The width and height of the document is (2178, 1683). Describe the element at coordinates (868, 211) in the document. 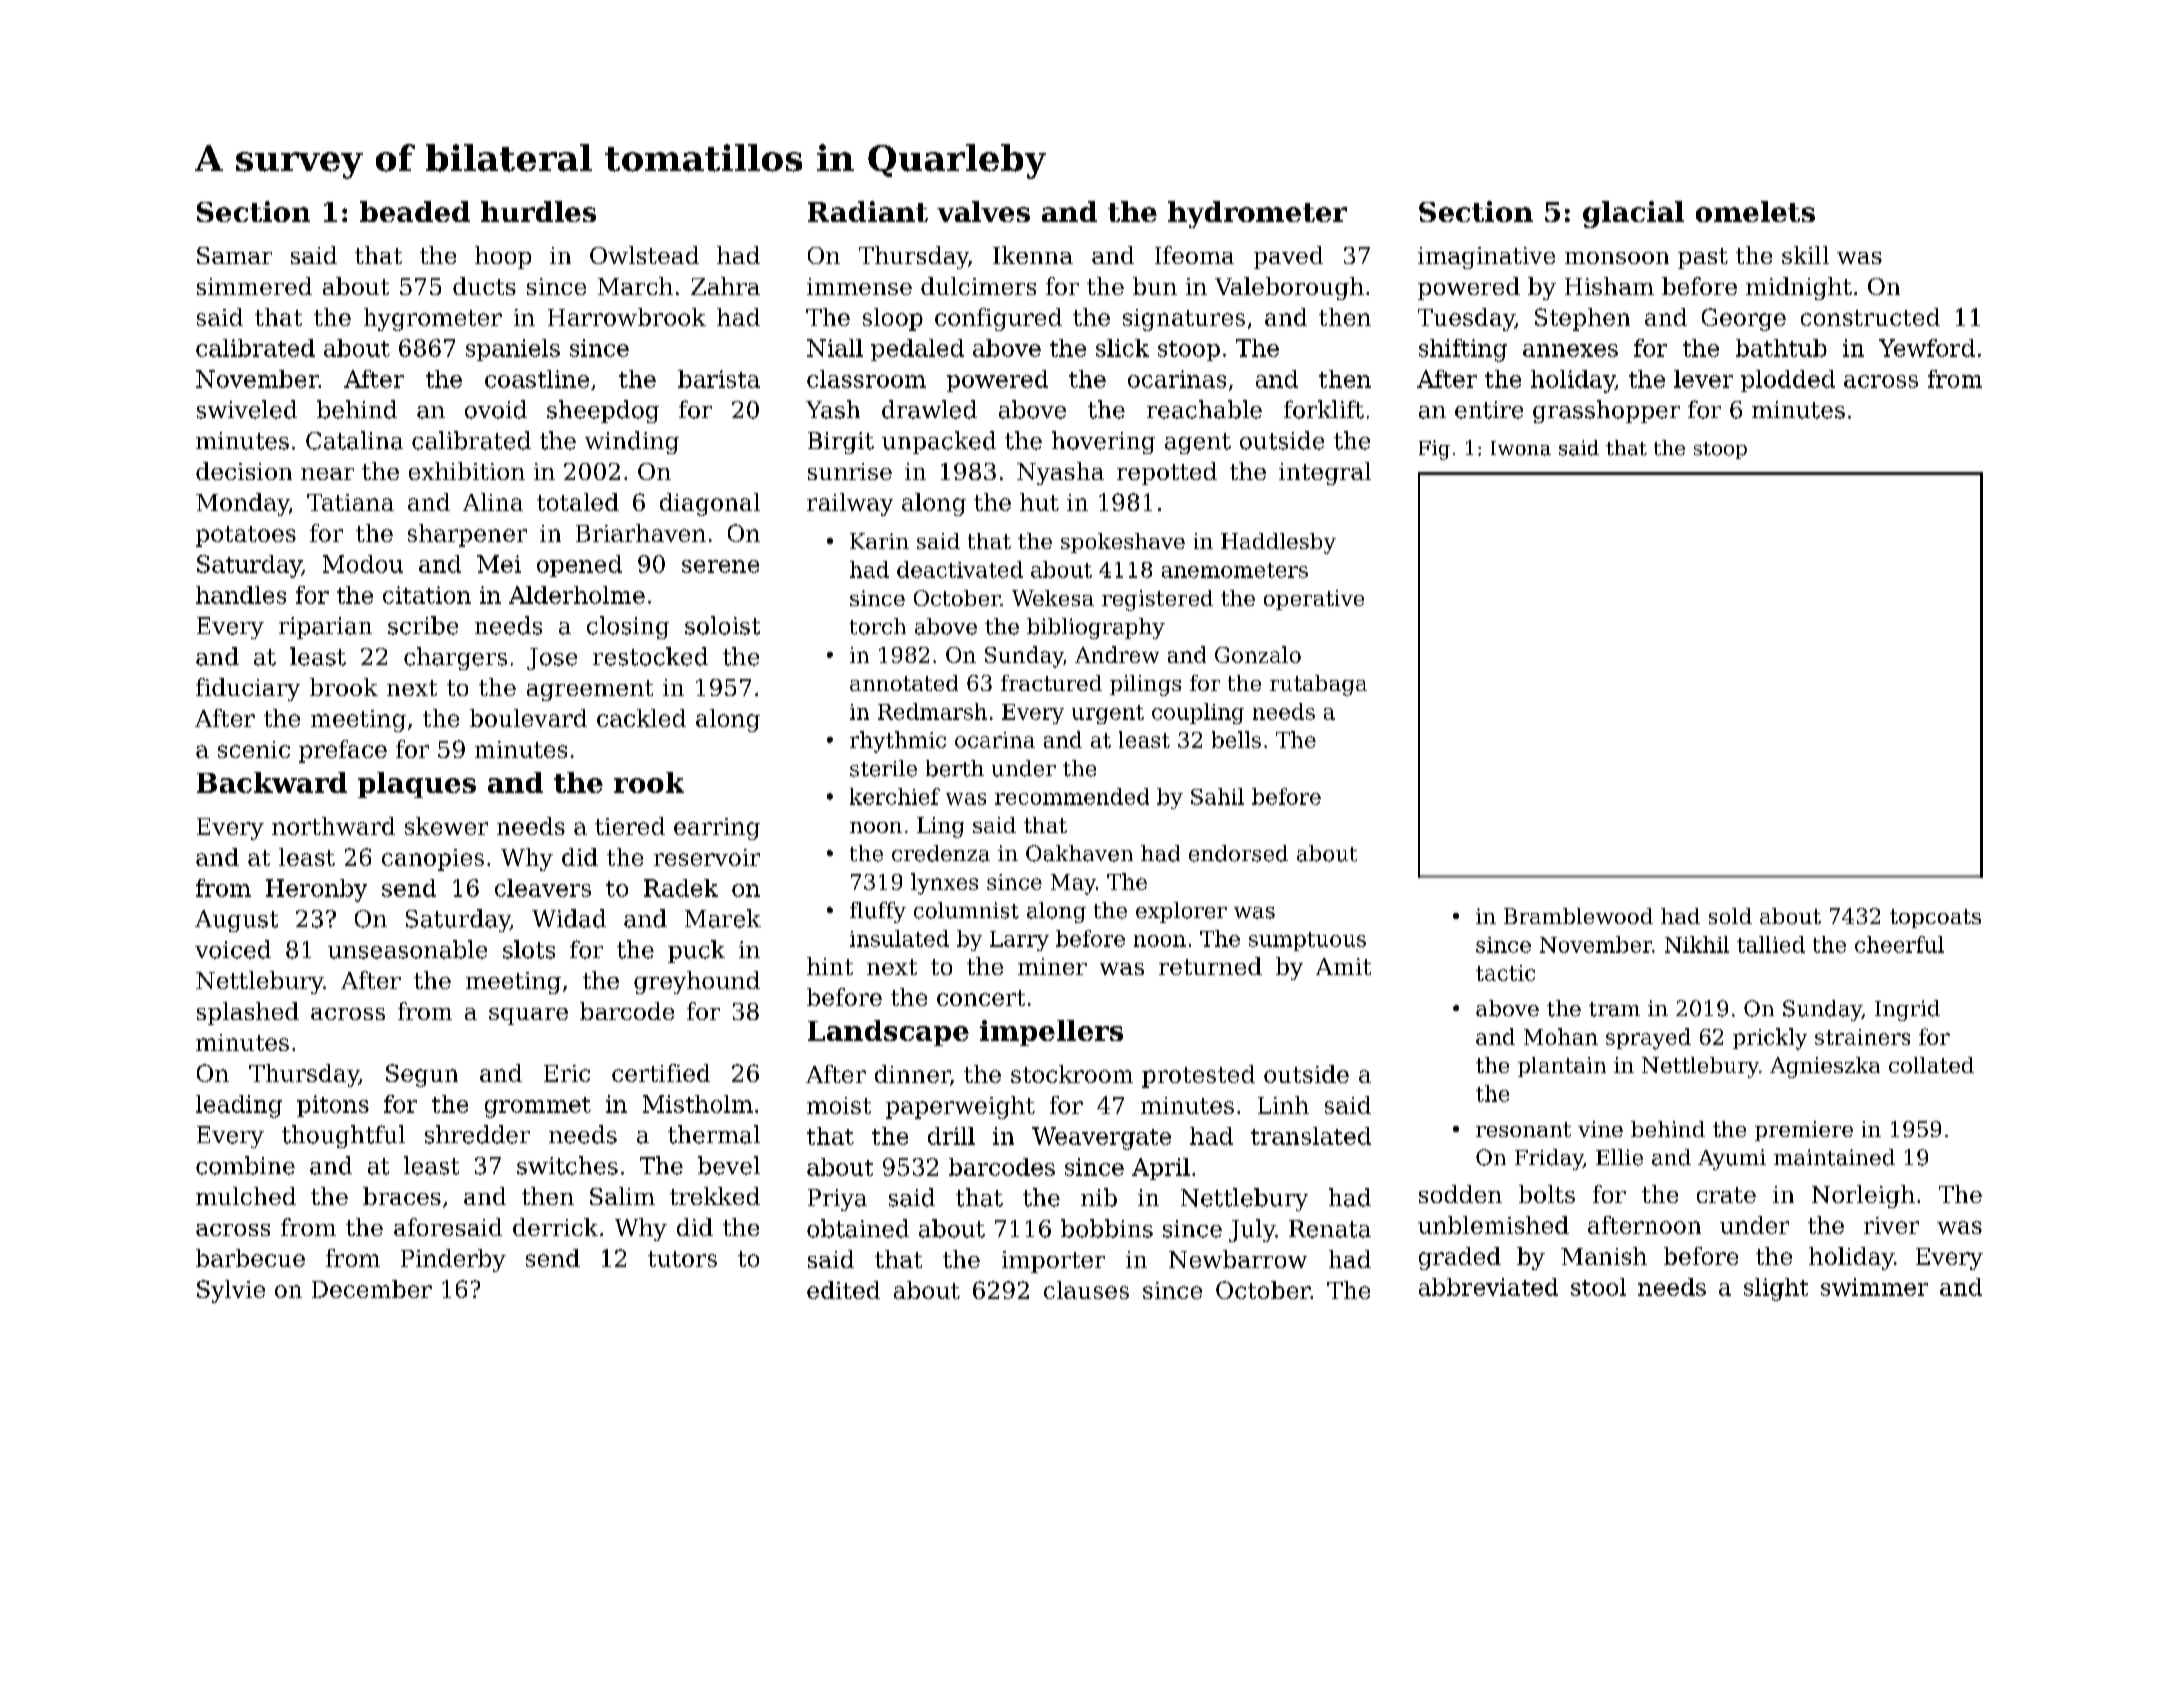

I see `Radiant` at that location.
